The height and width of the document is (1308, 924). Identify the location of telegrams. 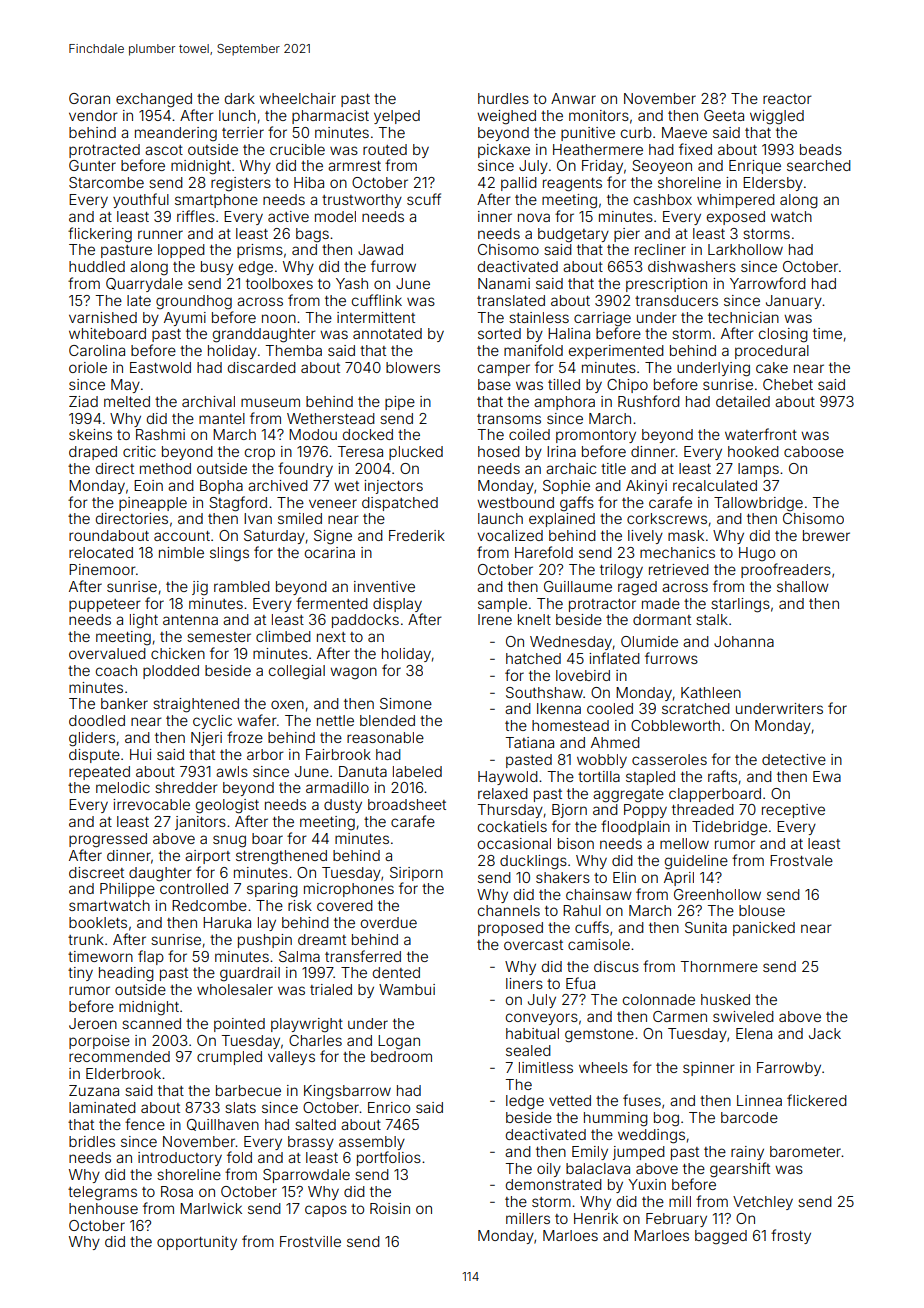
(102, 1193).
